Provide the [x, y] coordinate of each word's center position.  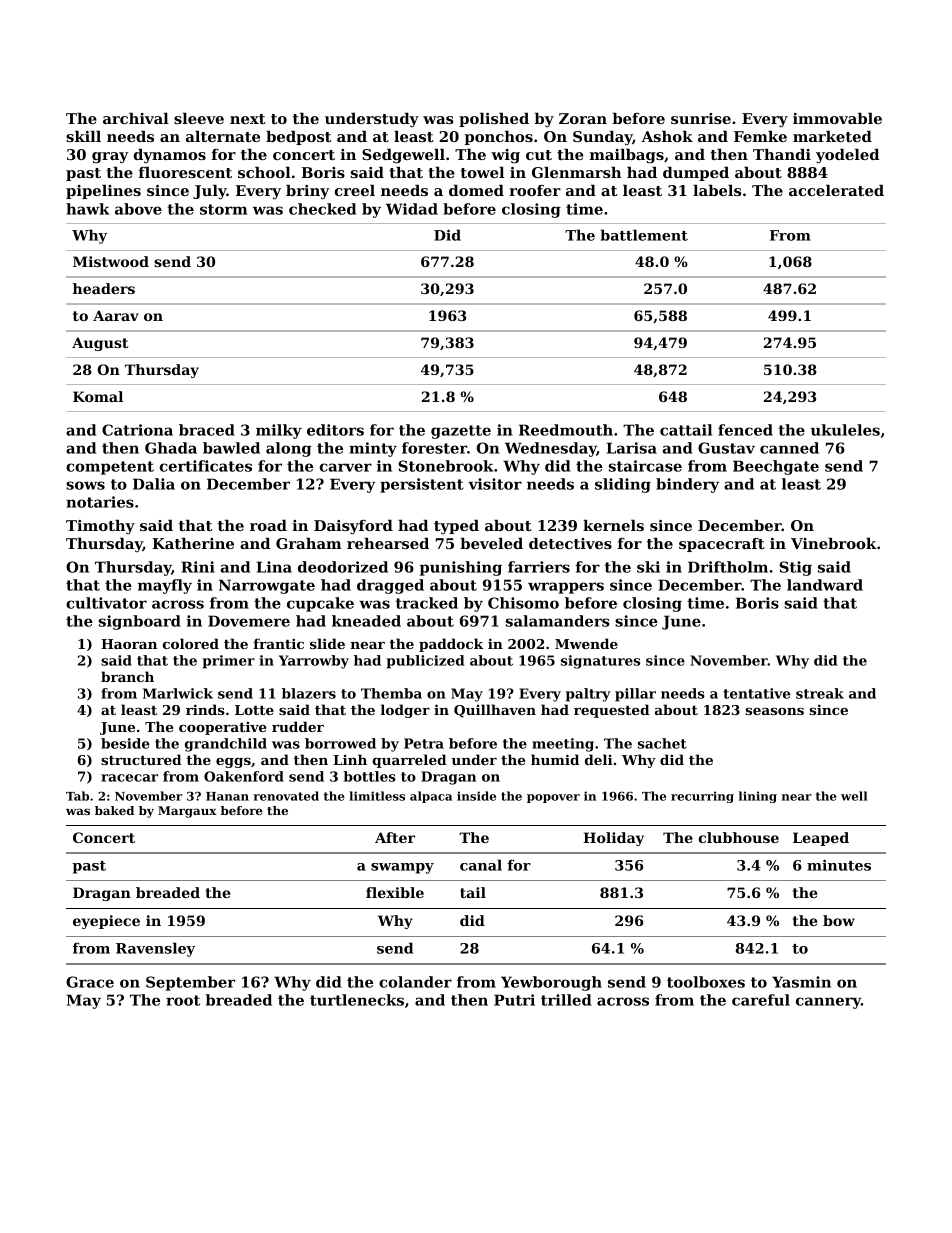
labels [717, 190]
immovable [837, 118]
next [248, 119]
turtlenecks [357, 1000]
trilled [566, 1000]
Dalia [154, 484]
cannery [828, 1003]
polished [494, 120]
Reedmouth [566, 430]
